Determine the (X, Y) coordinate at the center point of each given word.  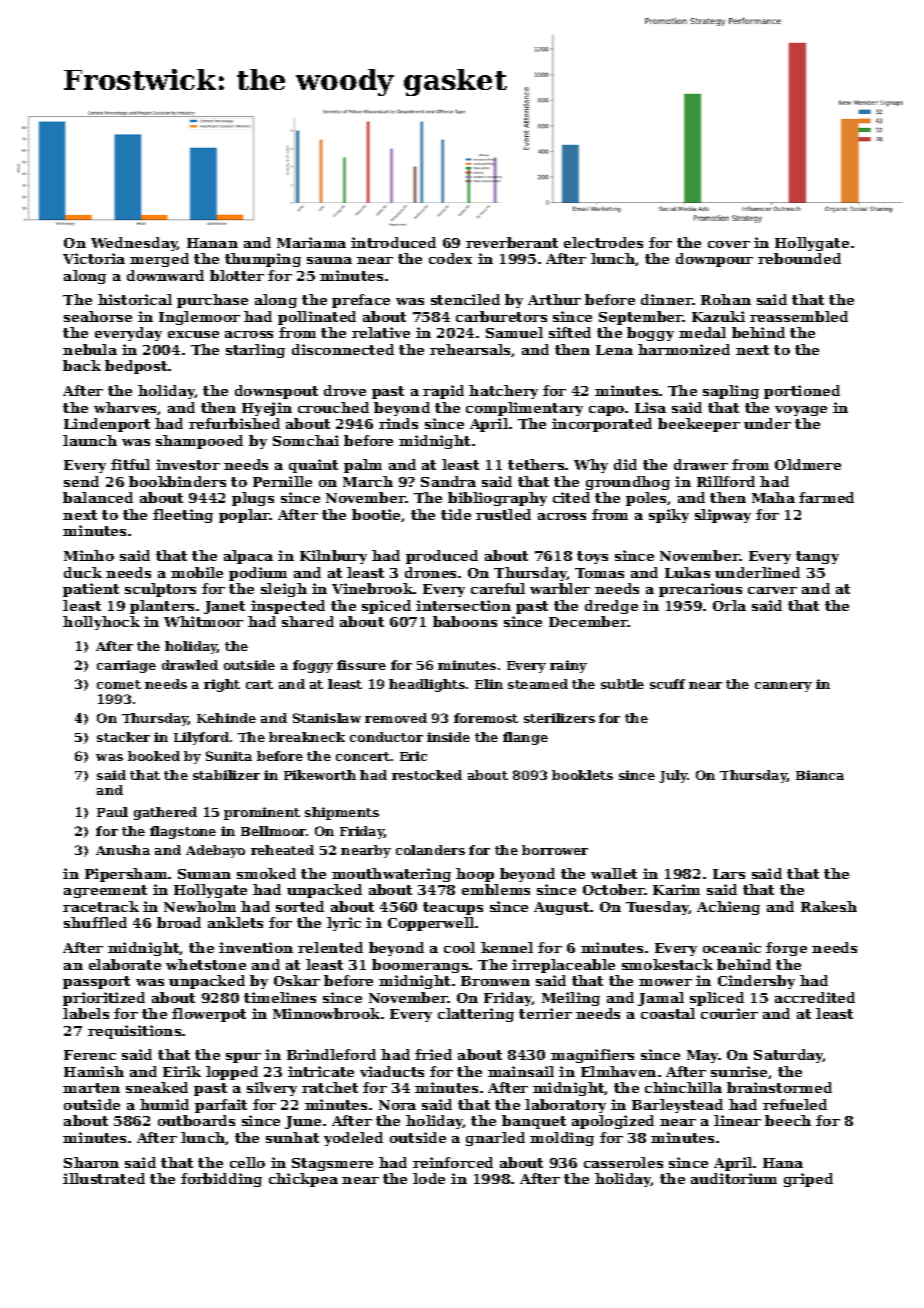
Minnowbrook (326, 1013)
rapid (443, 392)
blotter (237, 275)
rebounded (799, 258)
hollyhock (101, 623)
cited (571, 497)
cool (459, 947)
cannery (783, 687)
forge (786, 949)
